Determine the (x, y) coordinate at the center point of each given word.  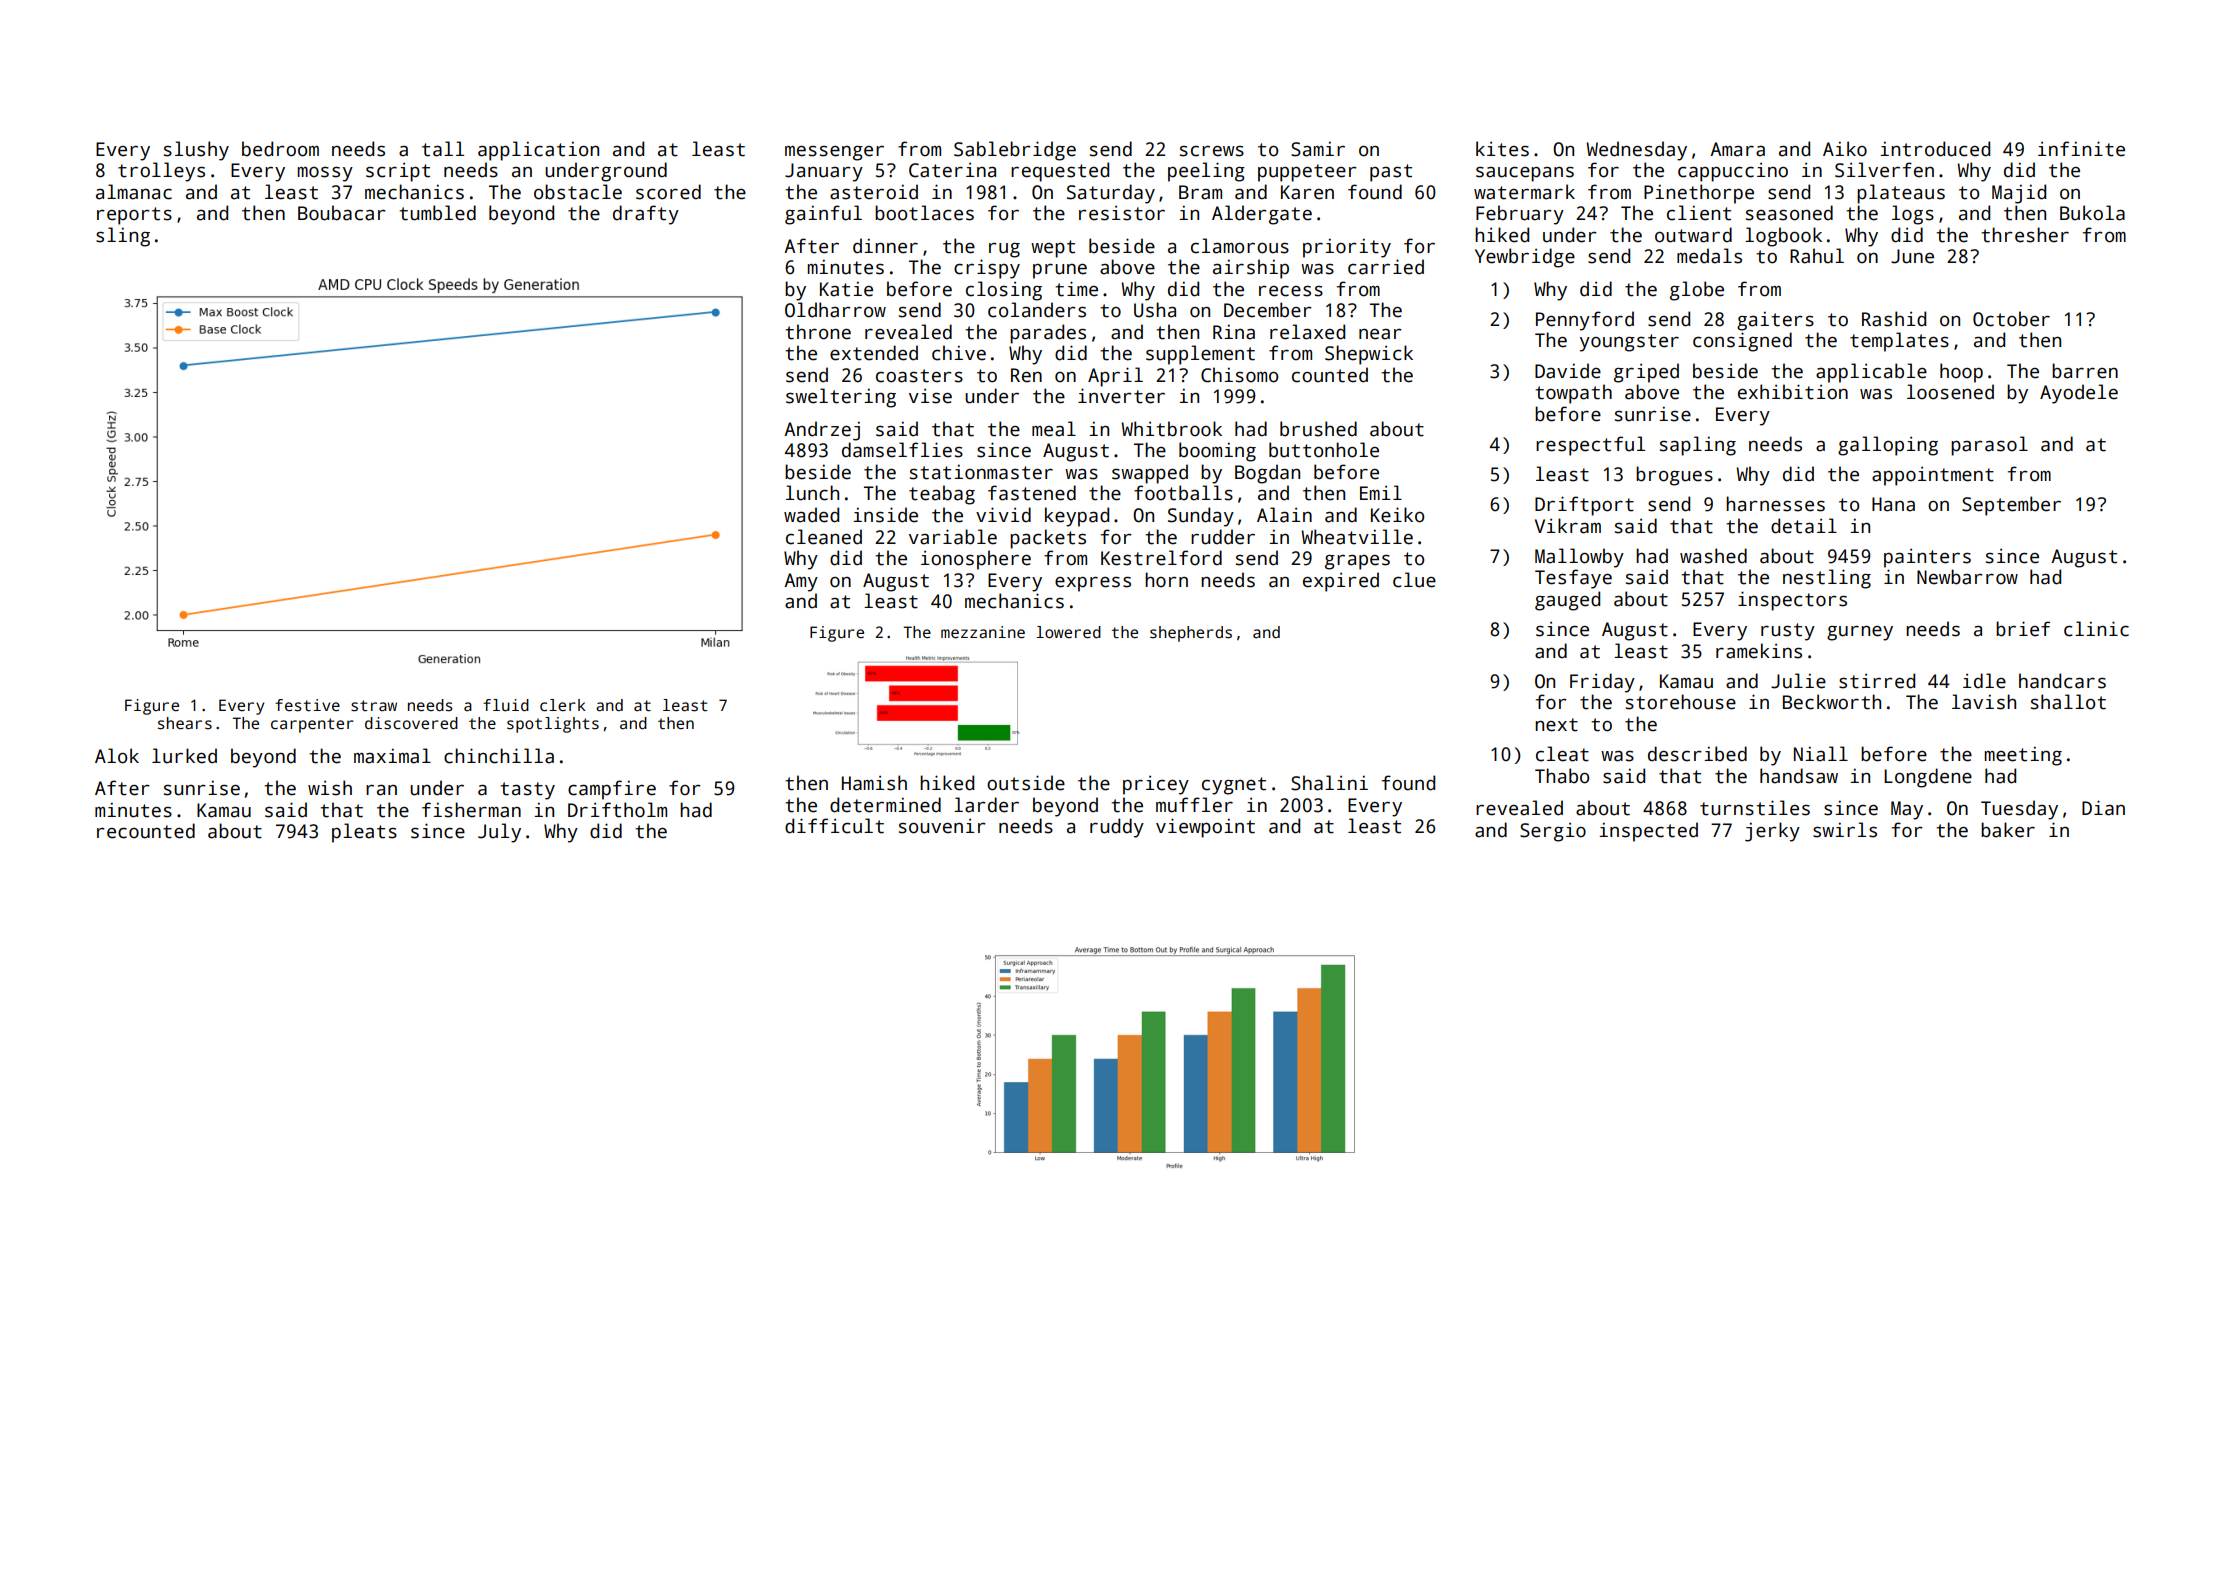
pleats (364, 833)
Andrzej (822, 431)
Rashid (1894, 319)
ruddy (1117, 828)
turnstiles (1755, 808)
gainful (823, 215)
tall (443, 149)
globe (1697, 291)
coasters (919, 376)
